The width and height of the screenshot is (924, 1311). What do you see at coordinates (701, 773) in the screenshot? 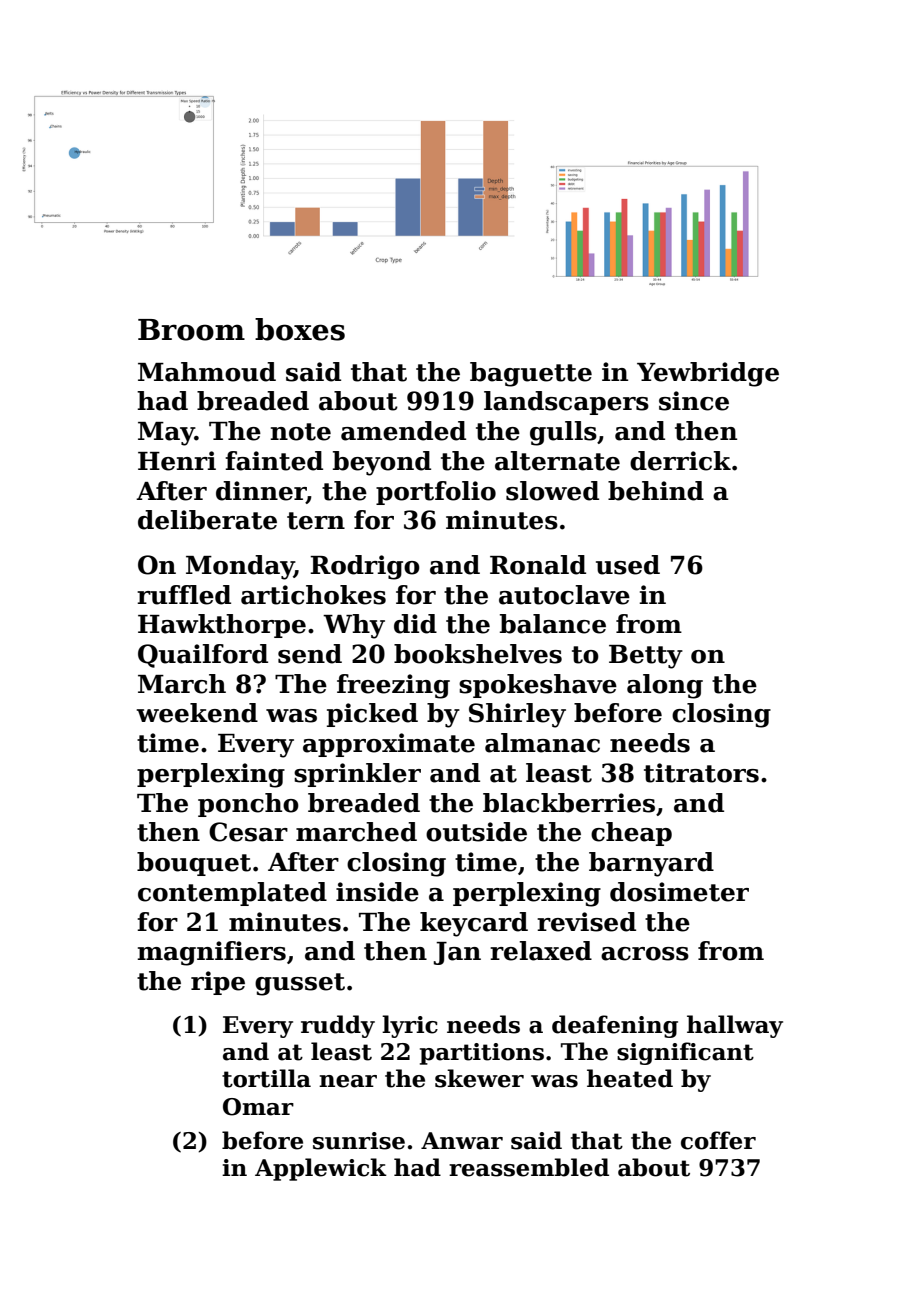
I see `titrators` at bounding box center [701, 773].
